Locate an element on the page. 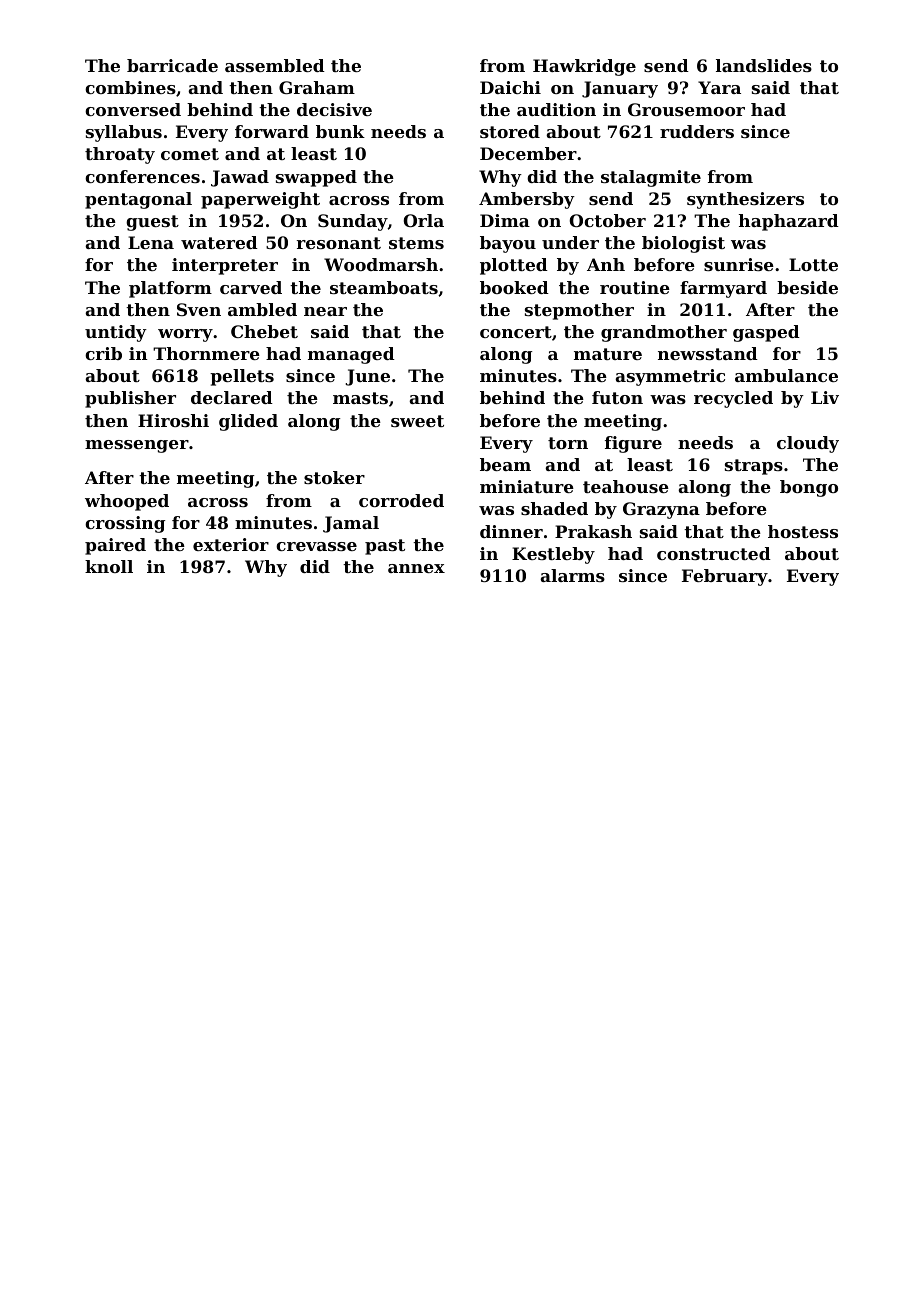  mature is located at coordinates (608, 354).
